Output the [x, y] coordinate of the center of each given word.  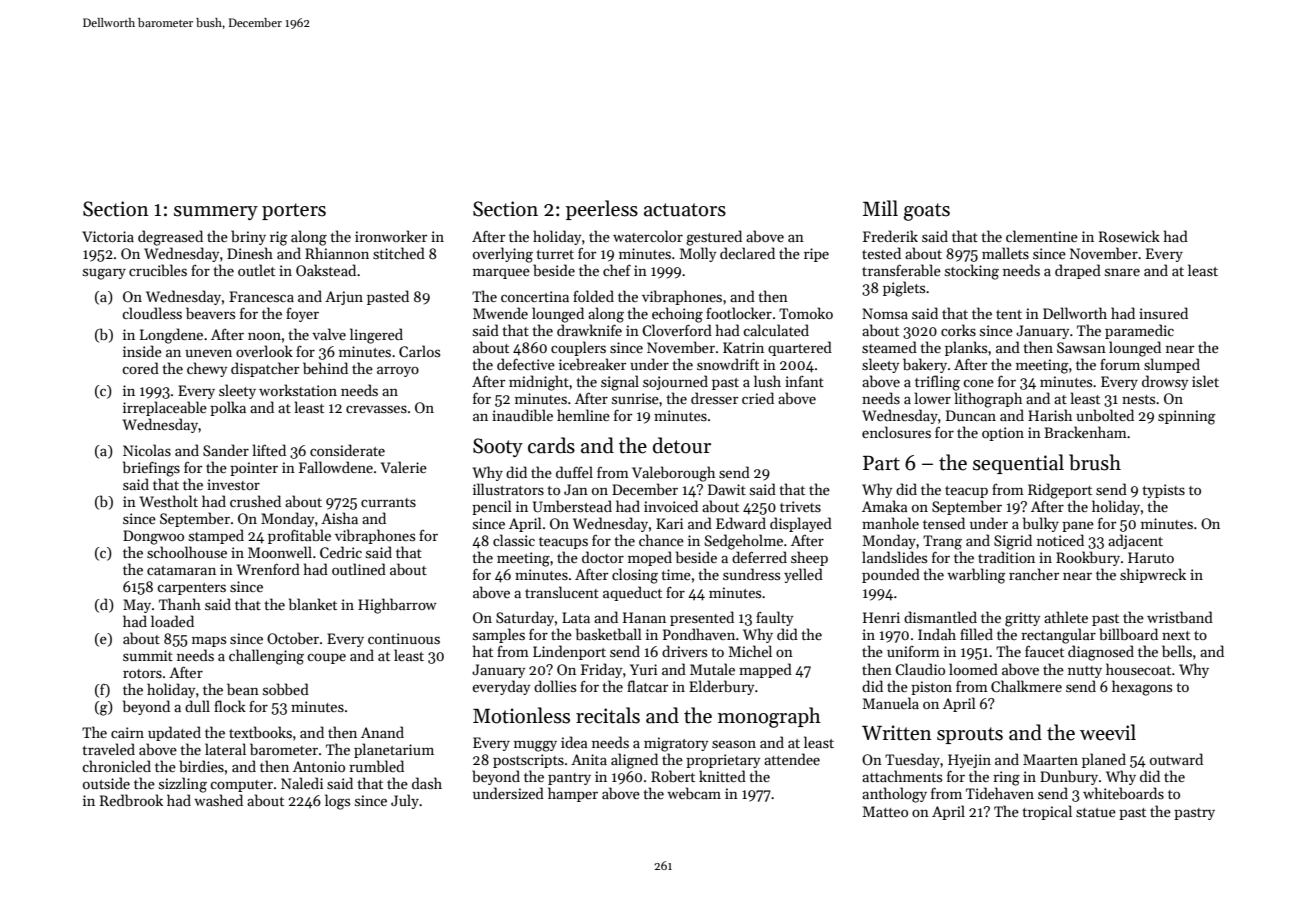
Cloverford [677, 330]
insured [1163, 313]
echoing [677, 315]
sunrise [635, 398]
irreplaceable [165, 408]
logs [337, 802]
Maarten [1050, 759]
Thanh [180, 604]
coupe [326, 658]
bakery [925, 365]
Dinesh [250, 253]
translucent [562, 592]
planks [966, 348]
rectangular [1058, 636]
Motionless [521, 715]
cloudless [152, 313]
